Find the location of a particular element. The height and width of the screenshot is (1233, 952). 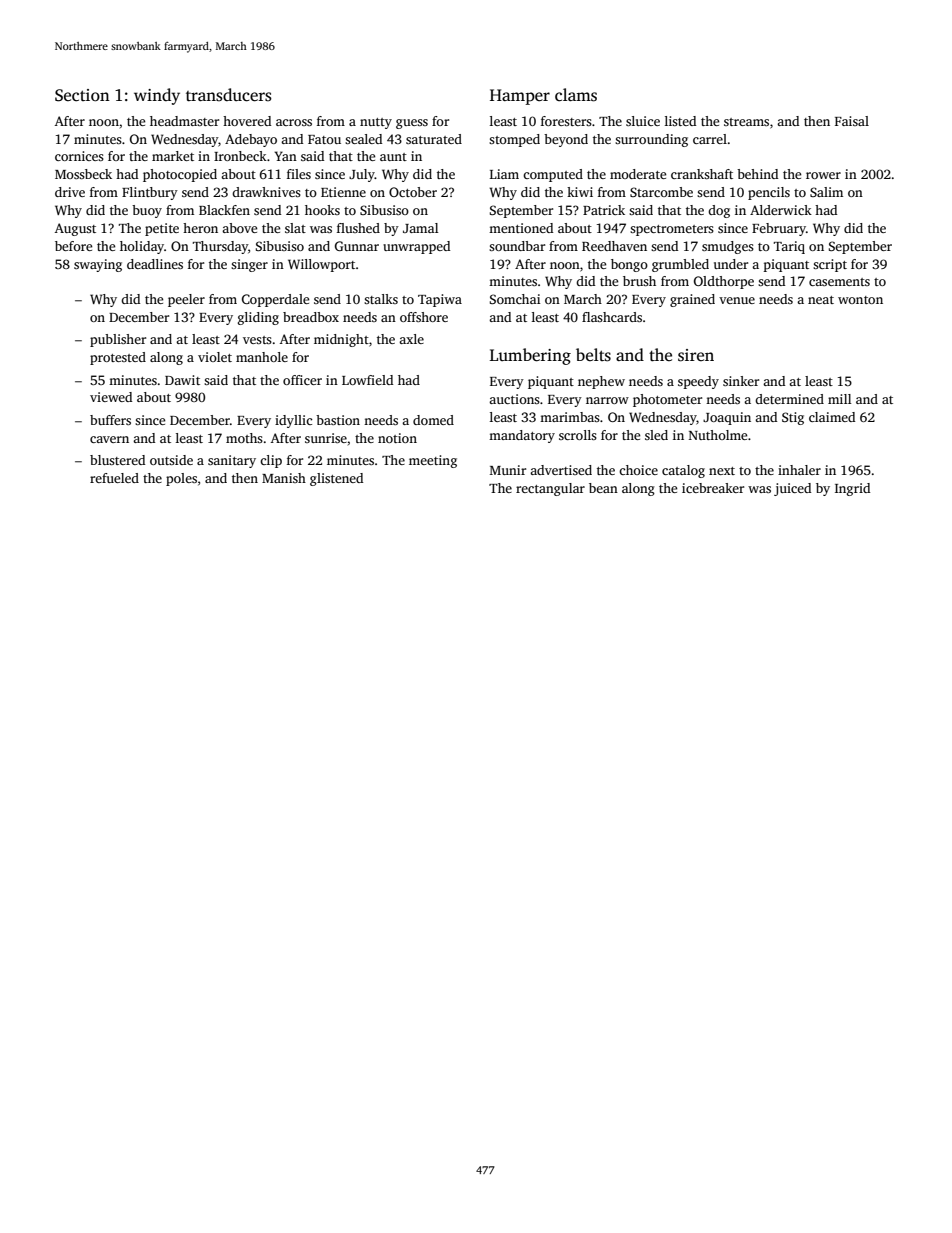

publisher is located at coordinates (118, 340).
